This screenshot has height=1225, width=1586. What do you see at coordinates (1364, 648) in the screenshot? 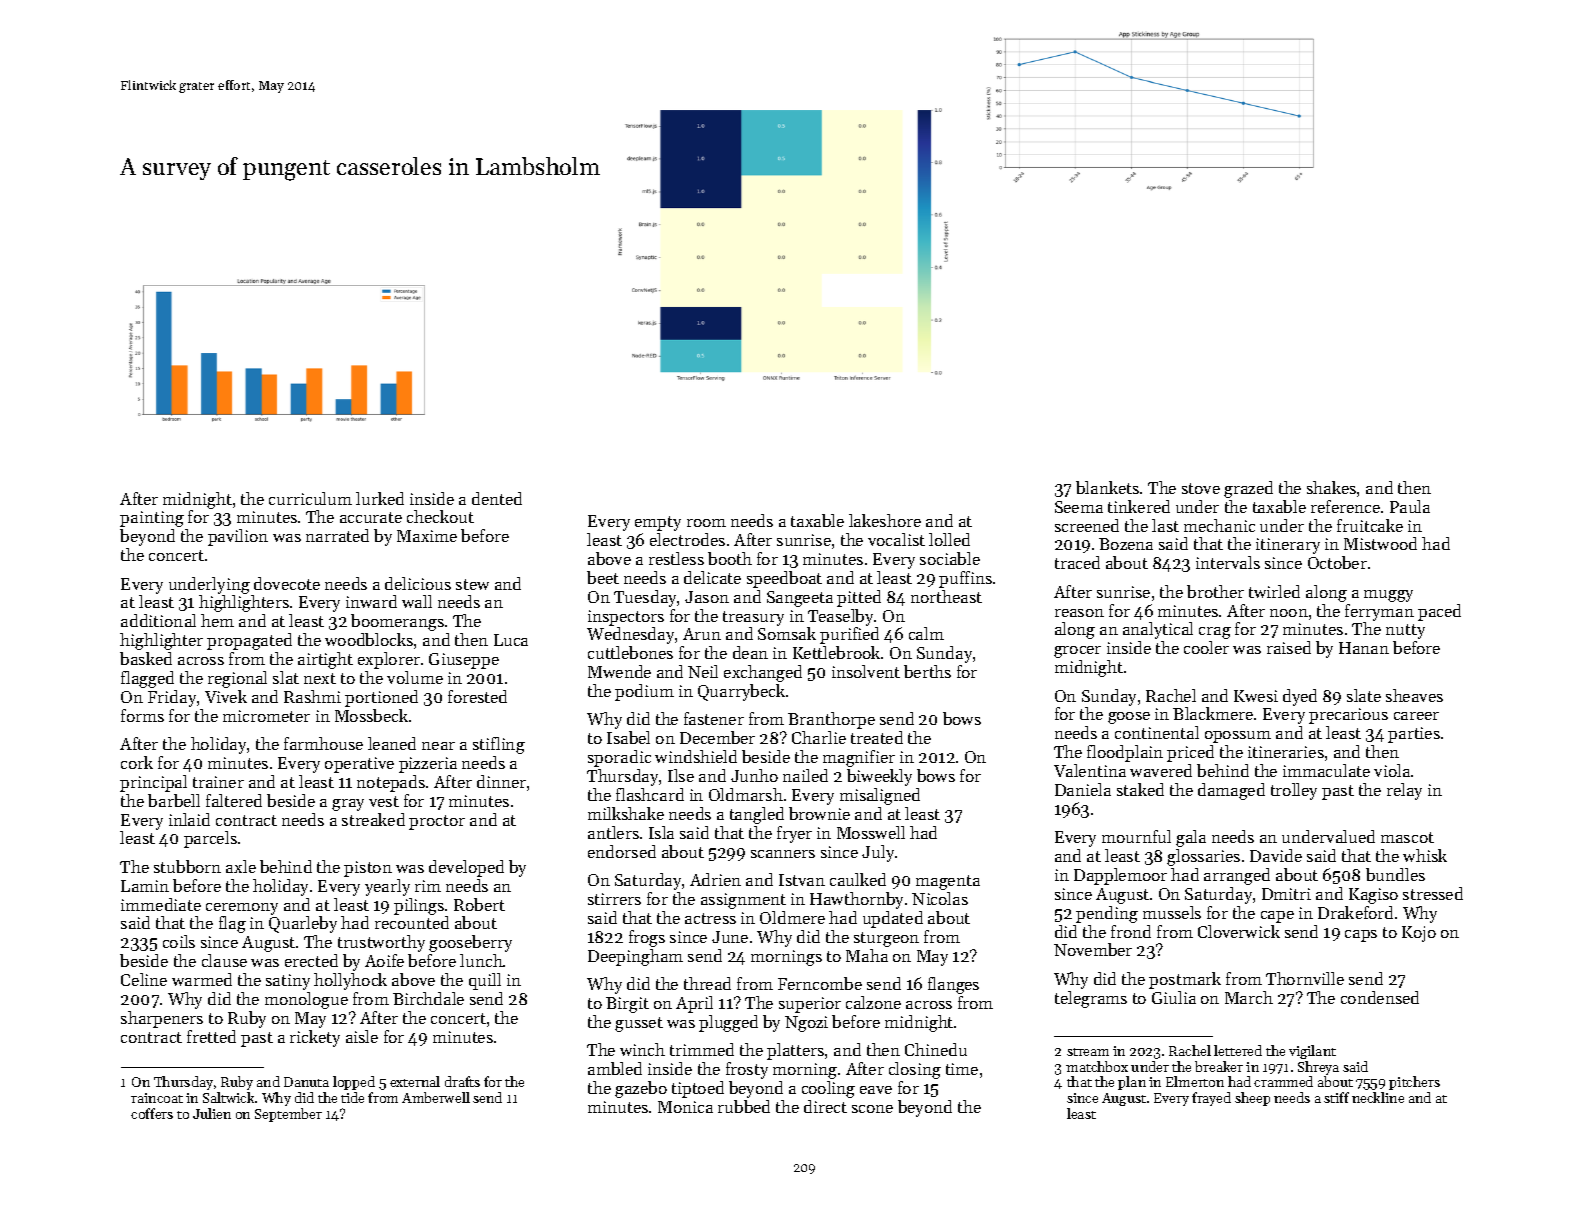
I see `Hanan` at bounding box center [1364, 648].
